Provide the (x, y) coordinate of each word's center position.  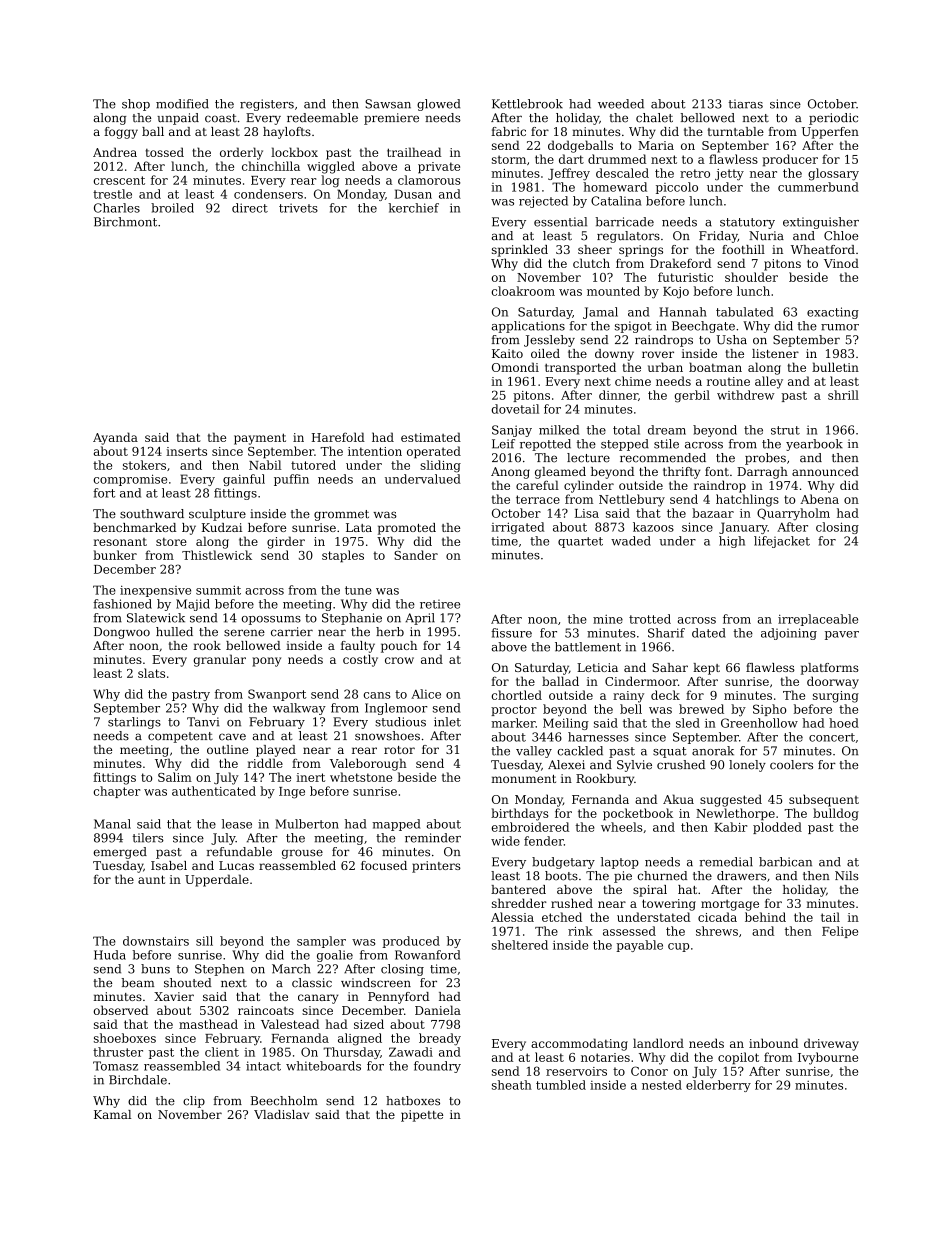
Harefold (338, 437)
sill (204, 941)
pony (266, 662)
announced (825, 471)
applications (528, 327)
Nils (847, 876)
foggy (121, 133)
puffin (291, 480)
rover (658, 354)
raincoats (266, 1010)
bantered (518, 889)
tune (358, 590)
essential (560, 222)
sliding (440, 466)
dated (709, 633)
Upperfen (830, 133)
